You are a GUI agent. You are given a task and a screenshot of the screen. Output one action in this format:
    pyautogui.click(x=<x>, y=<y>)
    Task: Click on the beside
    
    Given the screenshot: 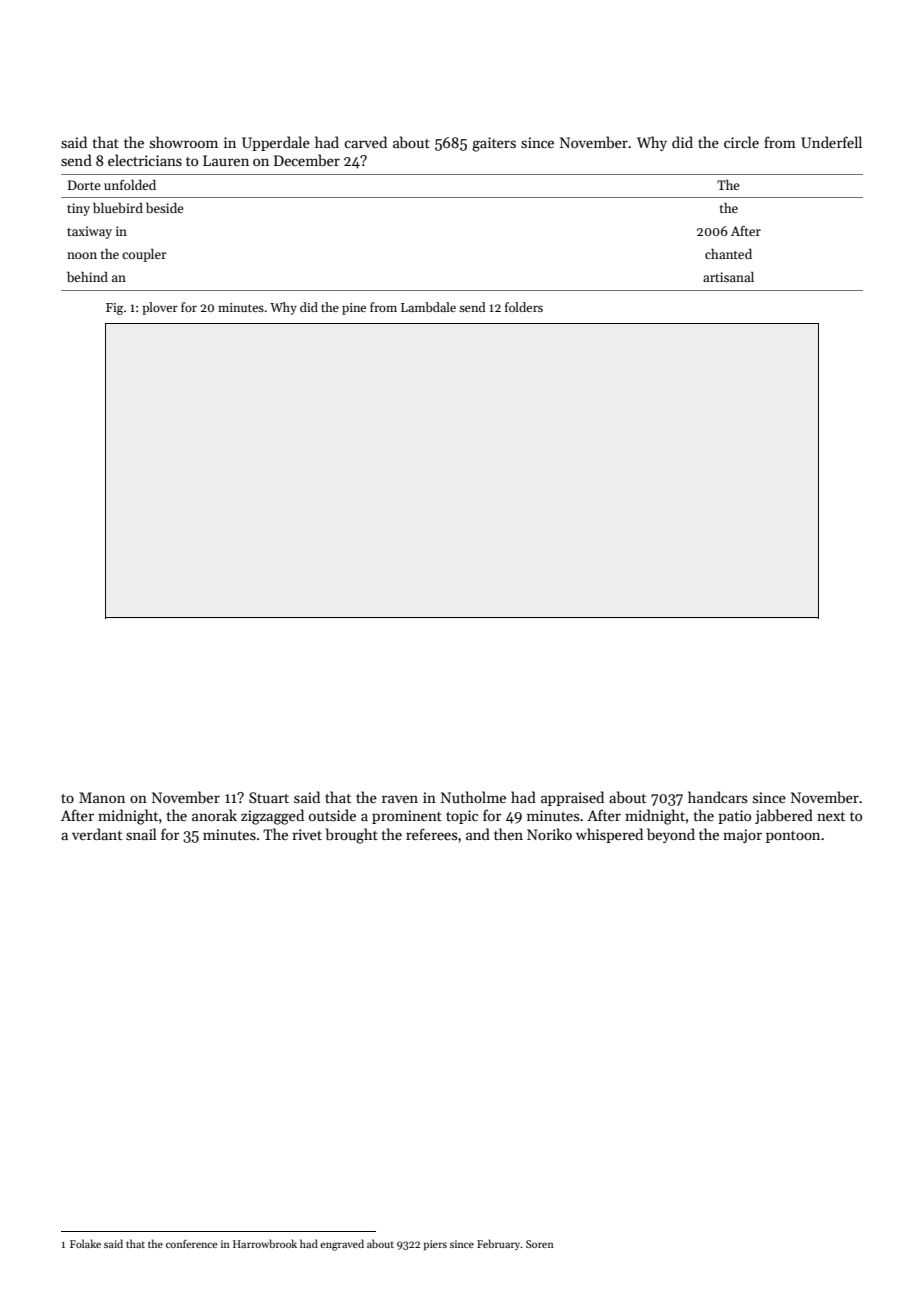 What is the action you would take?
    pyautogui.click(x=165, y=208)
